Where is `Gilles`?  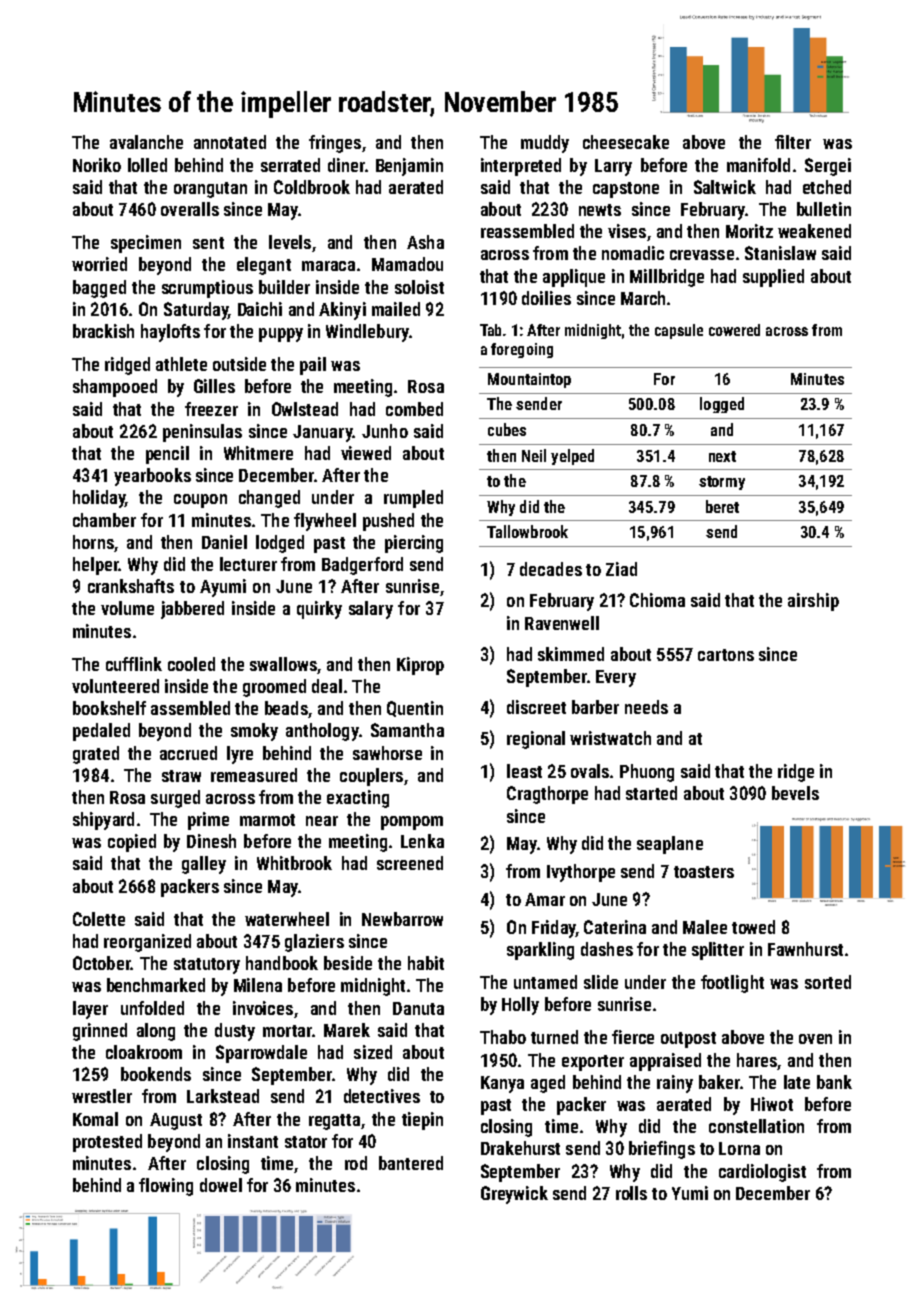
Gilles is located at coordinates (214, 386).
